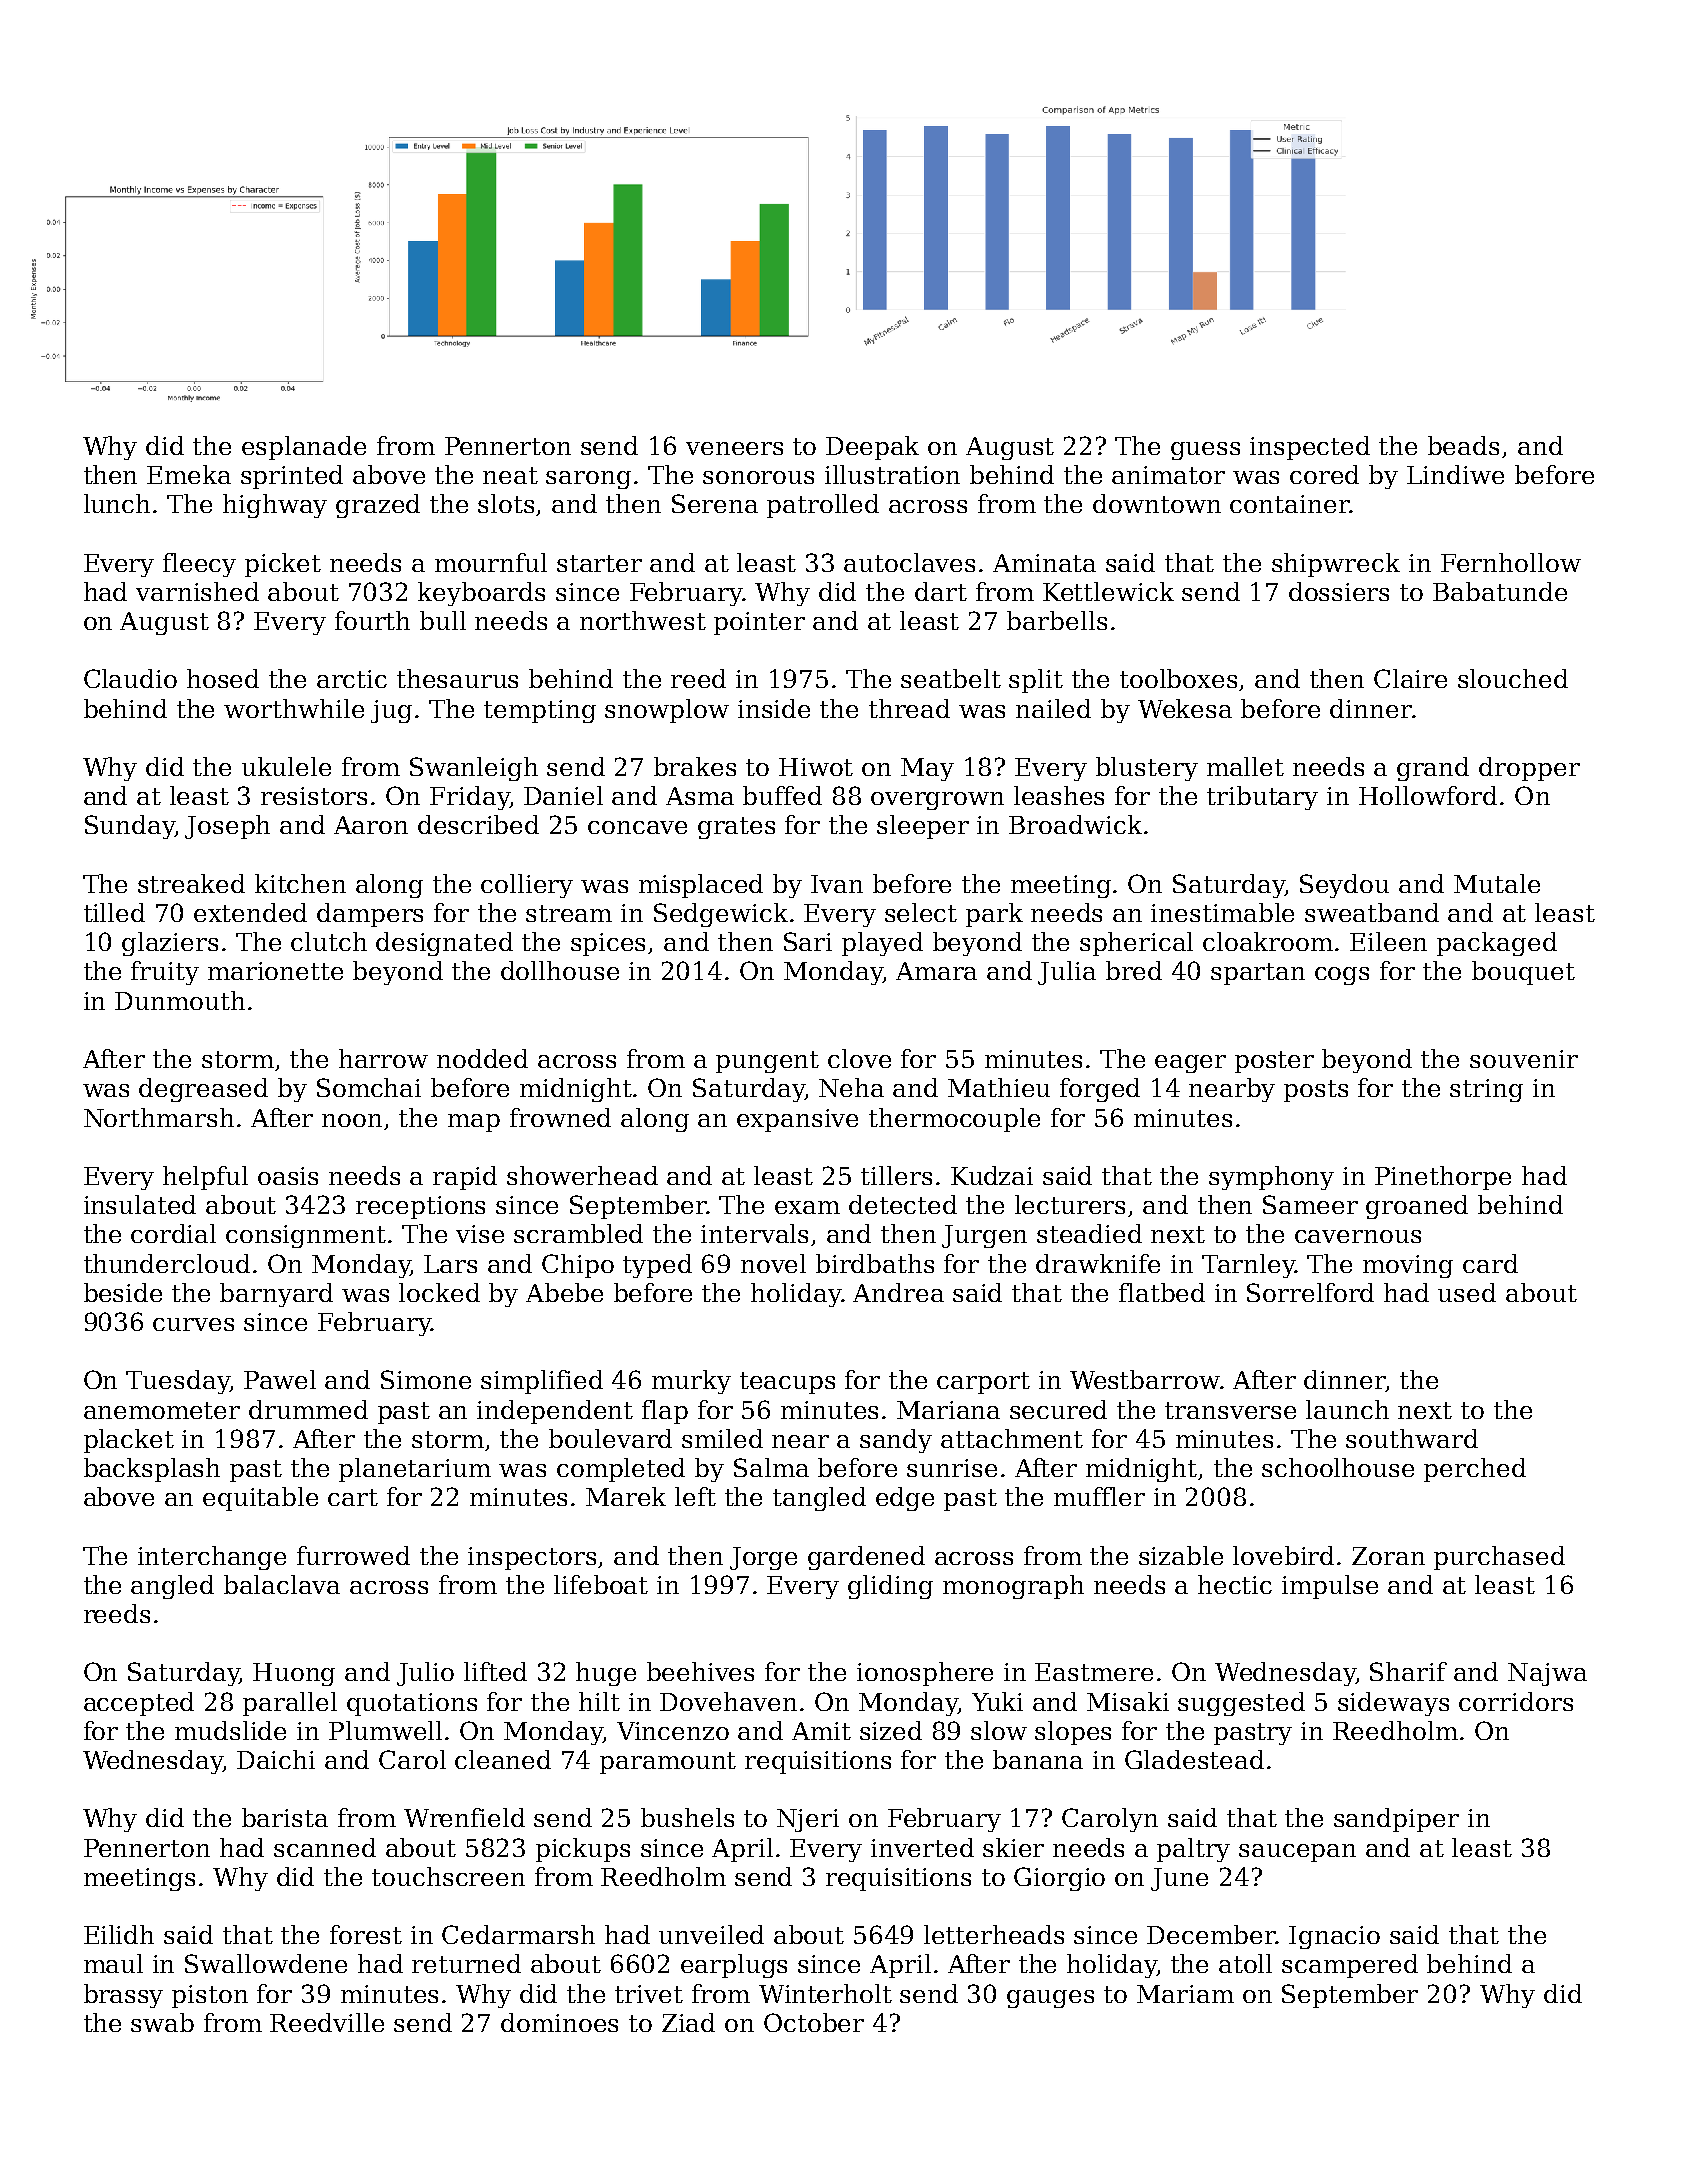 Image resolution: width=1683 pixels, height=2178 pixels. What do you see at coordinates (1262, 798) in the screenshot?
I see `tributary` at bounding box center [1262, 798].
